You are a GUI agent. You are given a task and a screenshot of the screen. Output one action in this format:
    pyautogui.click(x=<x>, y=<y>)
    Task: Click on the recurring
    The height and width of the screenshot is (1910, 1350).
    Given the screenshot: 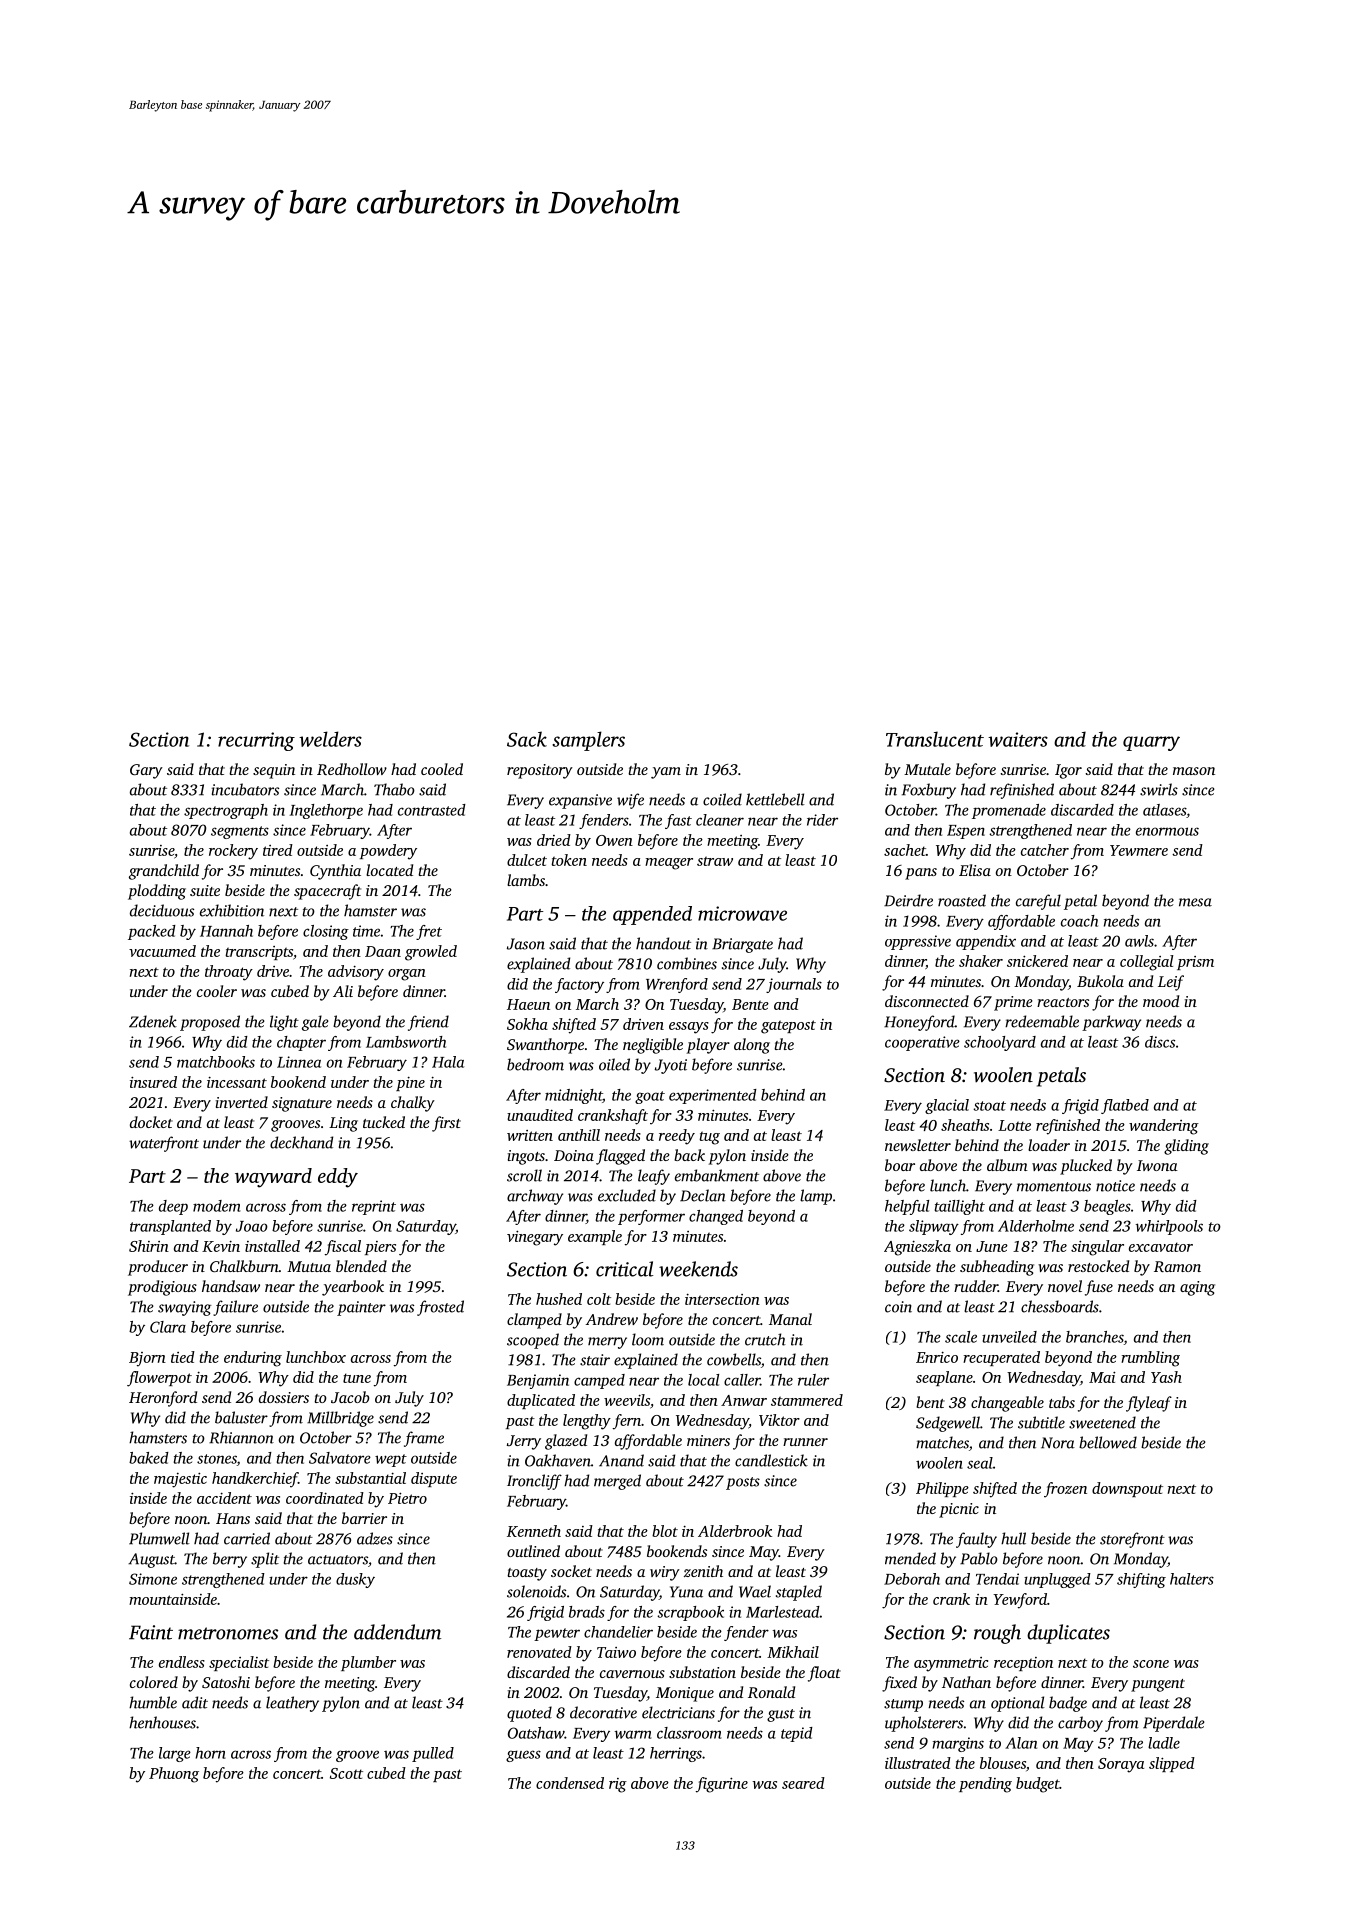 What is the action you would take?
    pyautogui.click(x=256, y=741)
